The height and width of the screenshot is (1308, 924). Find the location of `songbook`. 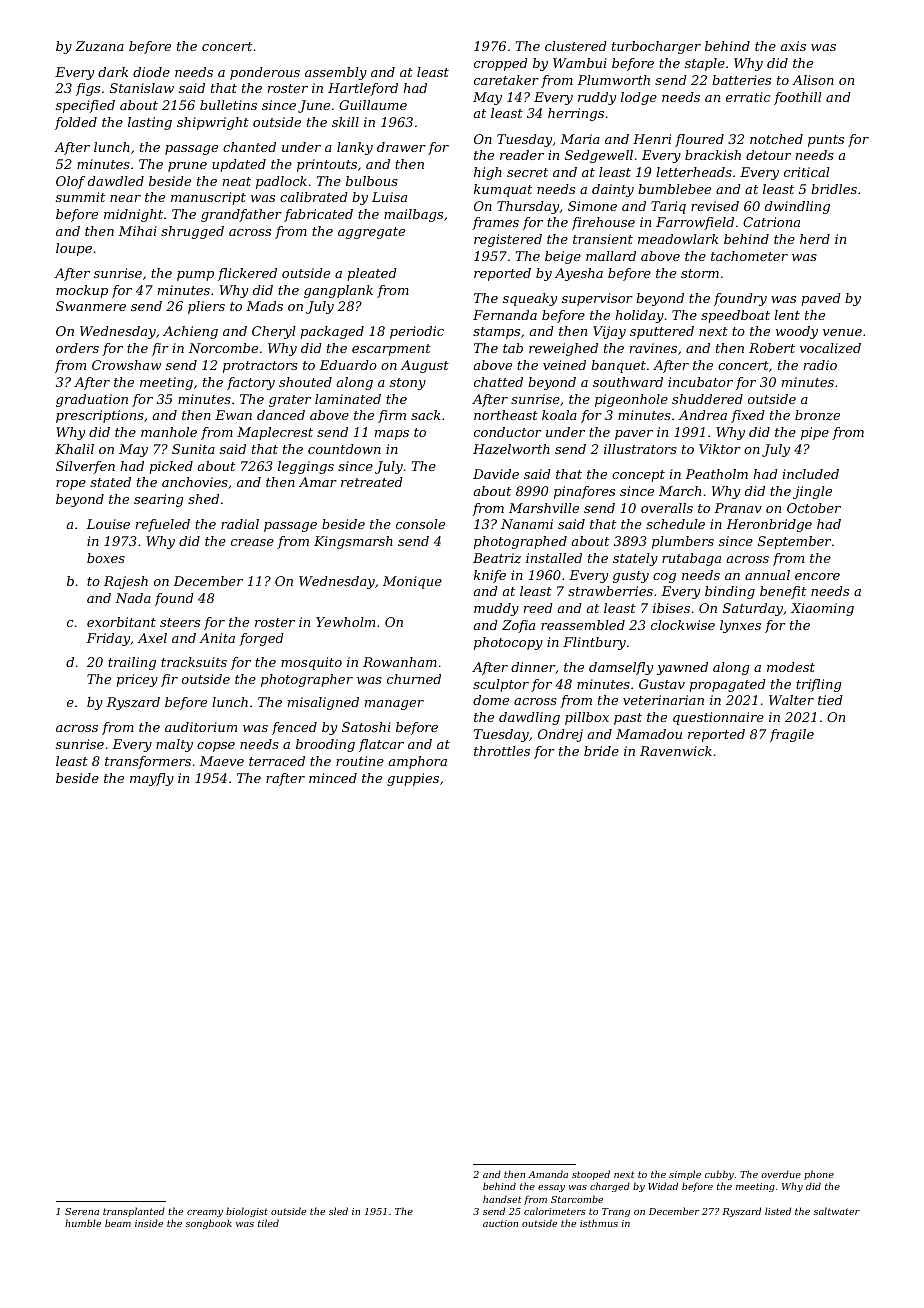

songbook is located at coordinates (208, 1224).
